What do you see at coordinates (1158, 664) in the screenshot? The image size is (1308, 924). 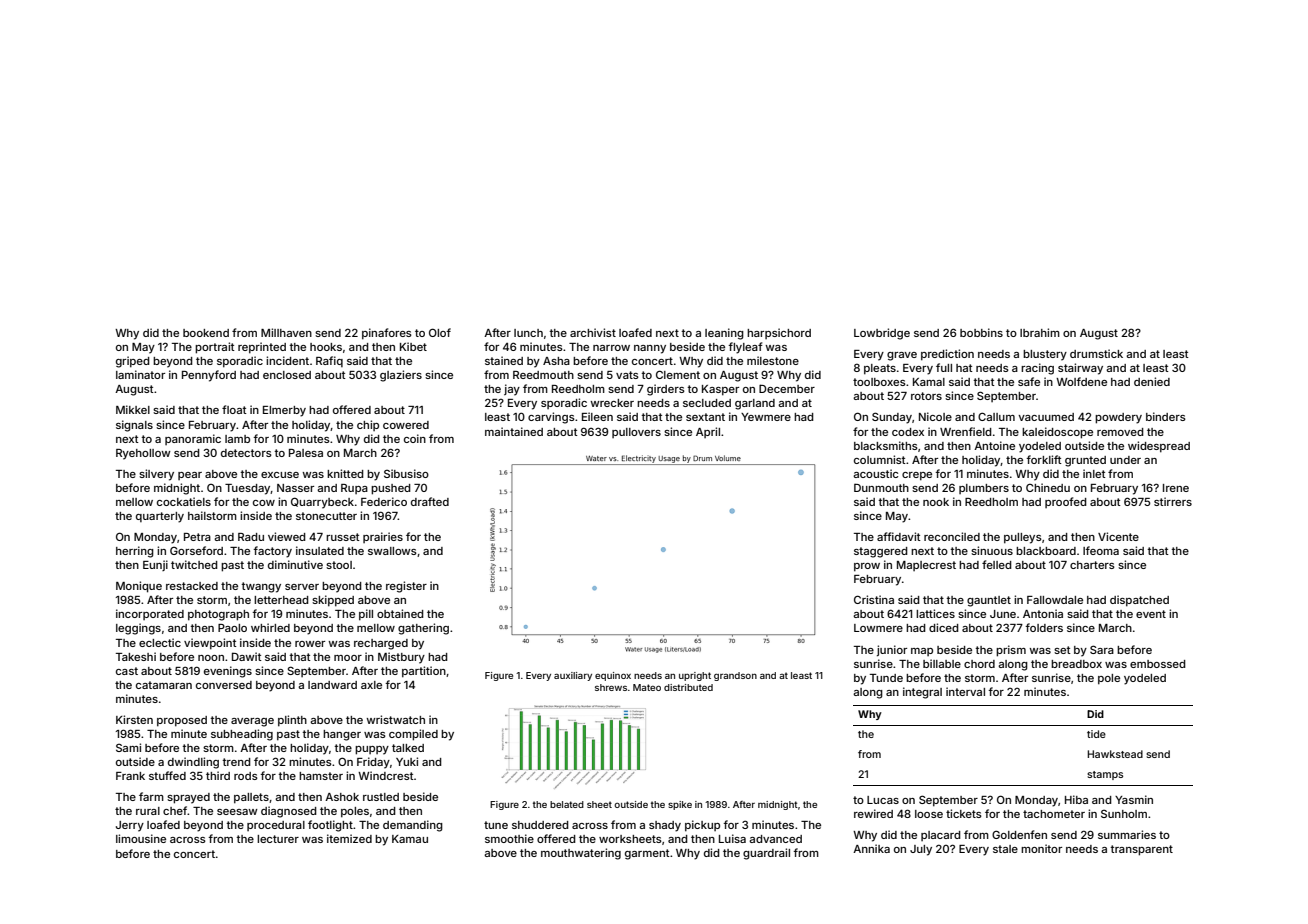 I see `embossed` at bounding box center [1158, 664].
